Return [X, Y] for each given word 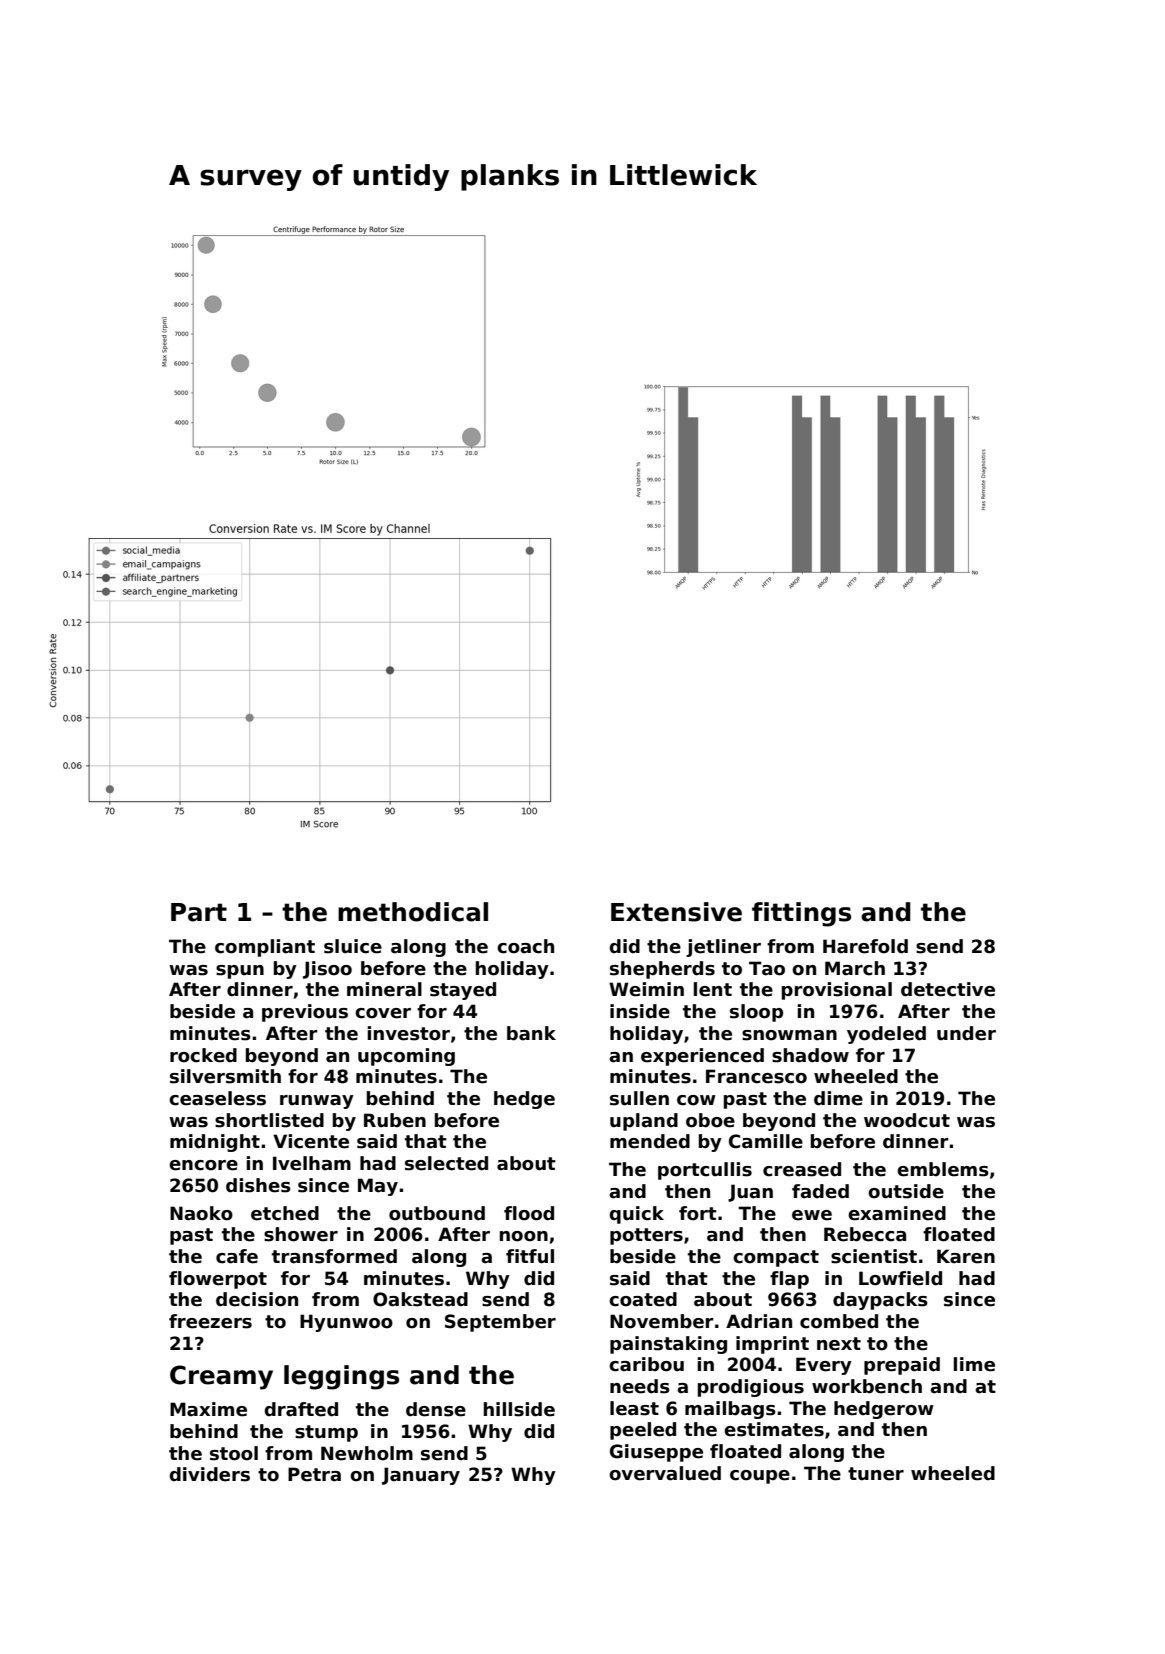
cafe [237, 1256]
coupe [760, 1477]
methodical [413, 912]
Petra [314, 1474]
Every [824, 1366]
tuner [876, 1474]
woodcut [907, 1120]
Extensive [676, 912]
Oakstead [420, 1299]
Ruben [395, 1120]
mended [650, 1141]
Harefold [865, 946]
